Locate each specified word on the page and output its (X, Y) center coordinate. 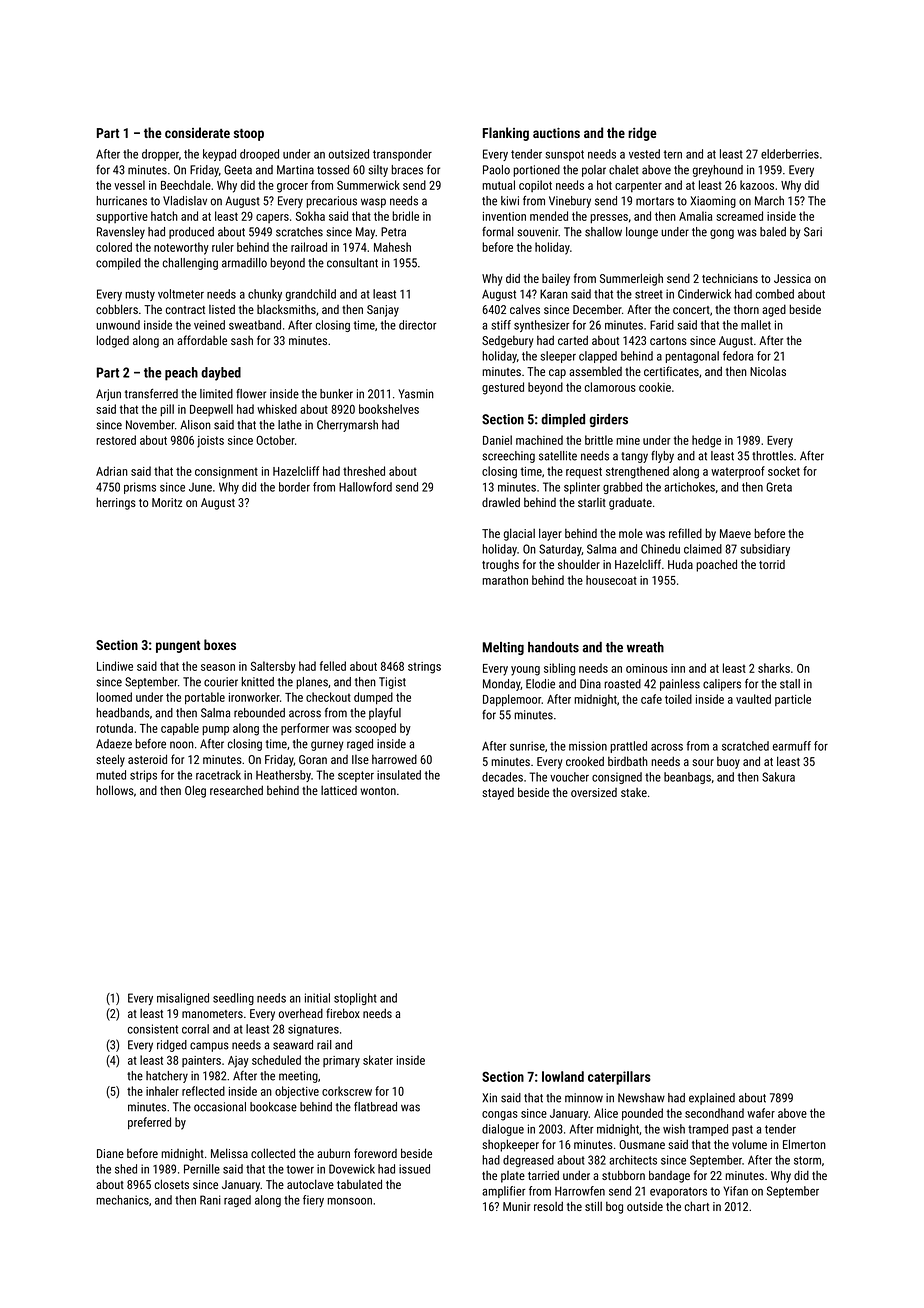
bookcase (273, 1107)
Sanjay (383, 311)
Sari (813, 232)
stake (634, 792)
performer (305, 729)
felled (333, 666)
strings (424, 668)
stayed (498, 794)
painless (680, 685)
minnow (584, 1098)
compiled (118, 264)
